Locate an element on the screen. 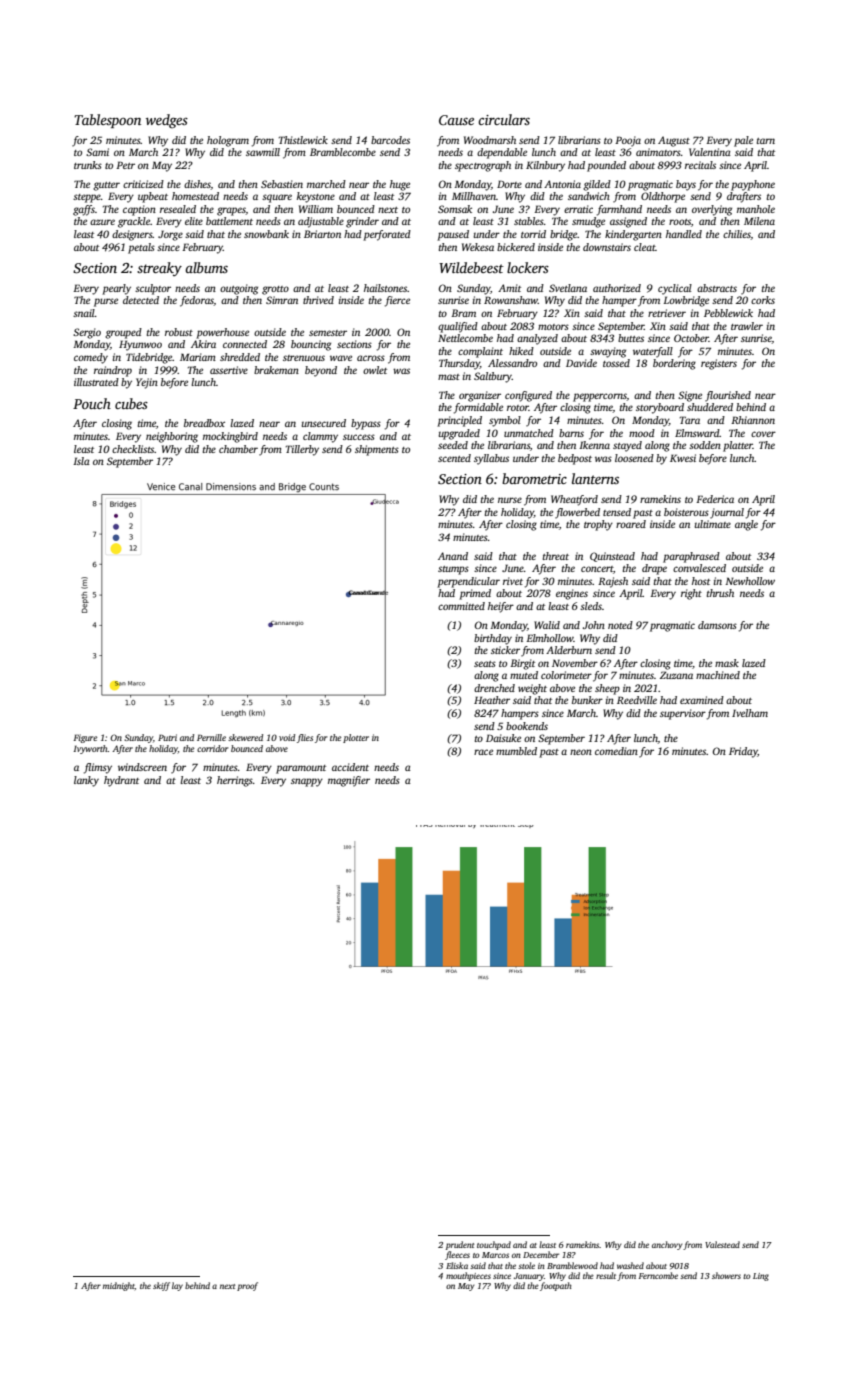 The image size is (849, 1400). owlet is located at coordinates (375, 370).
